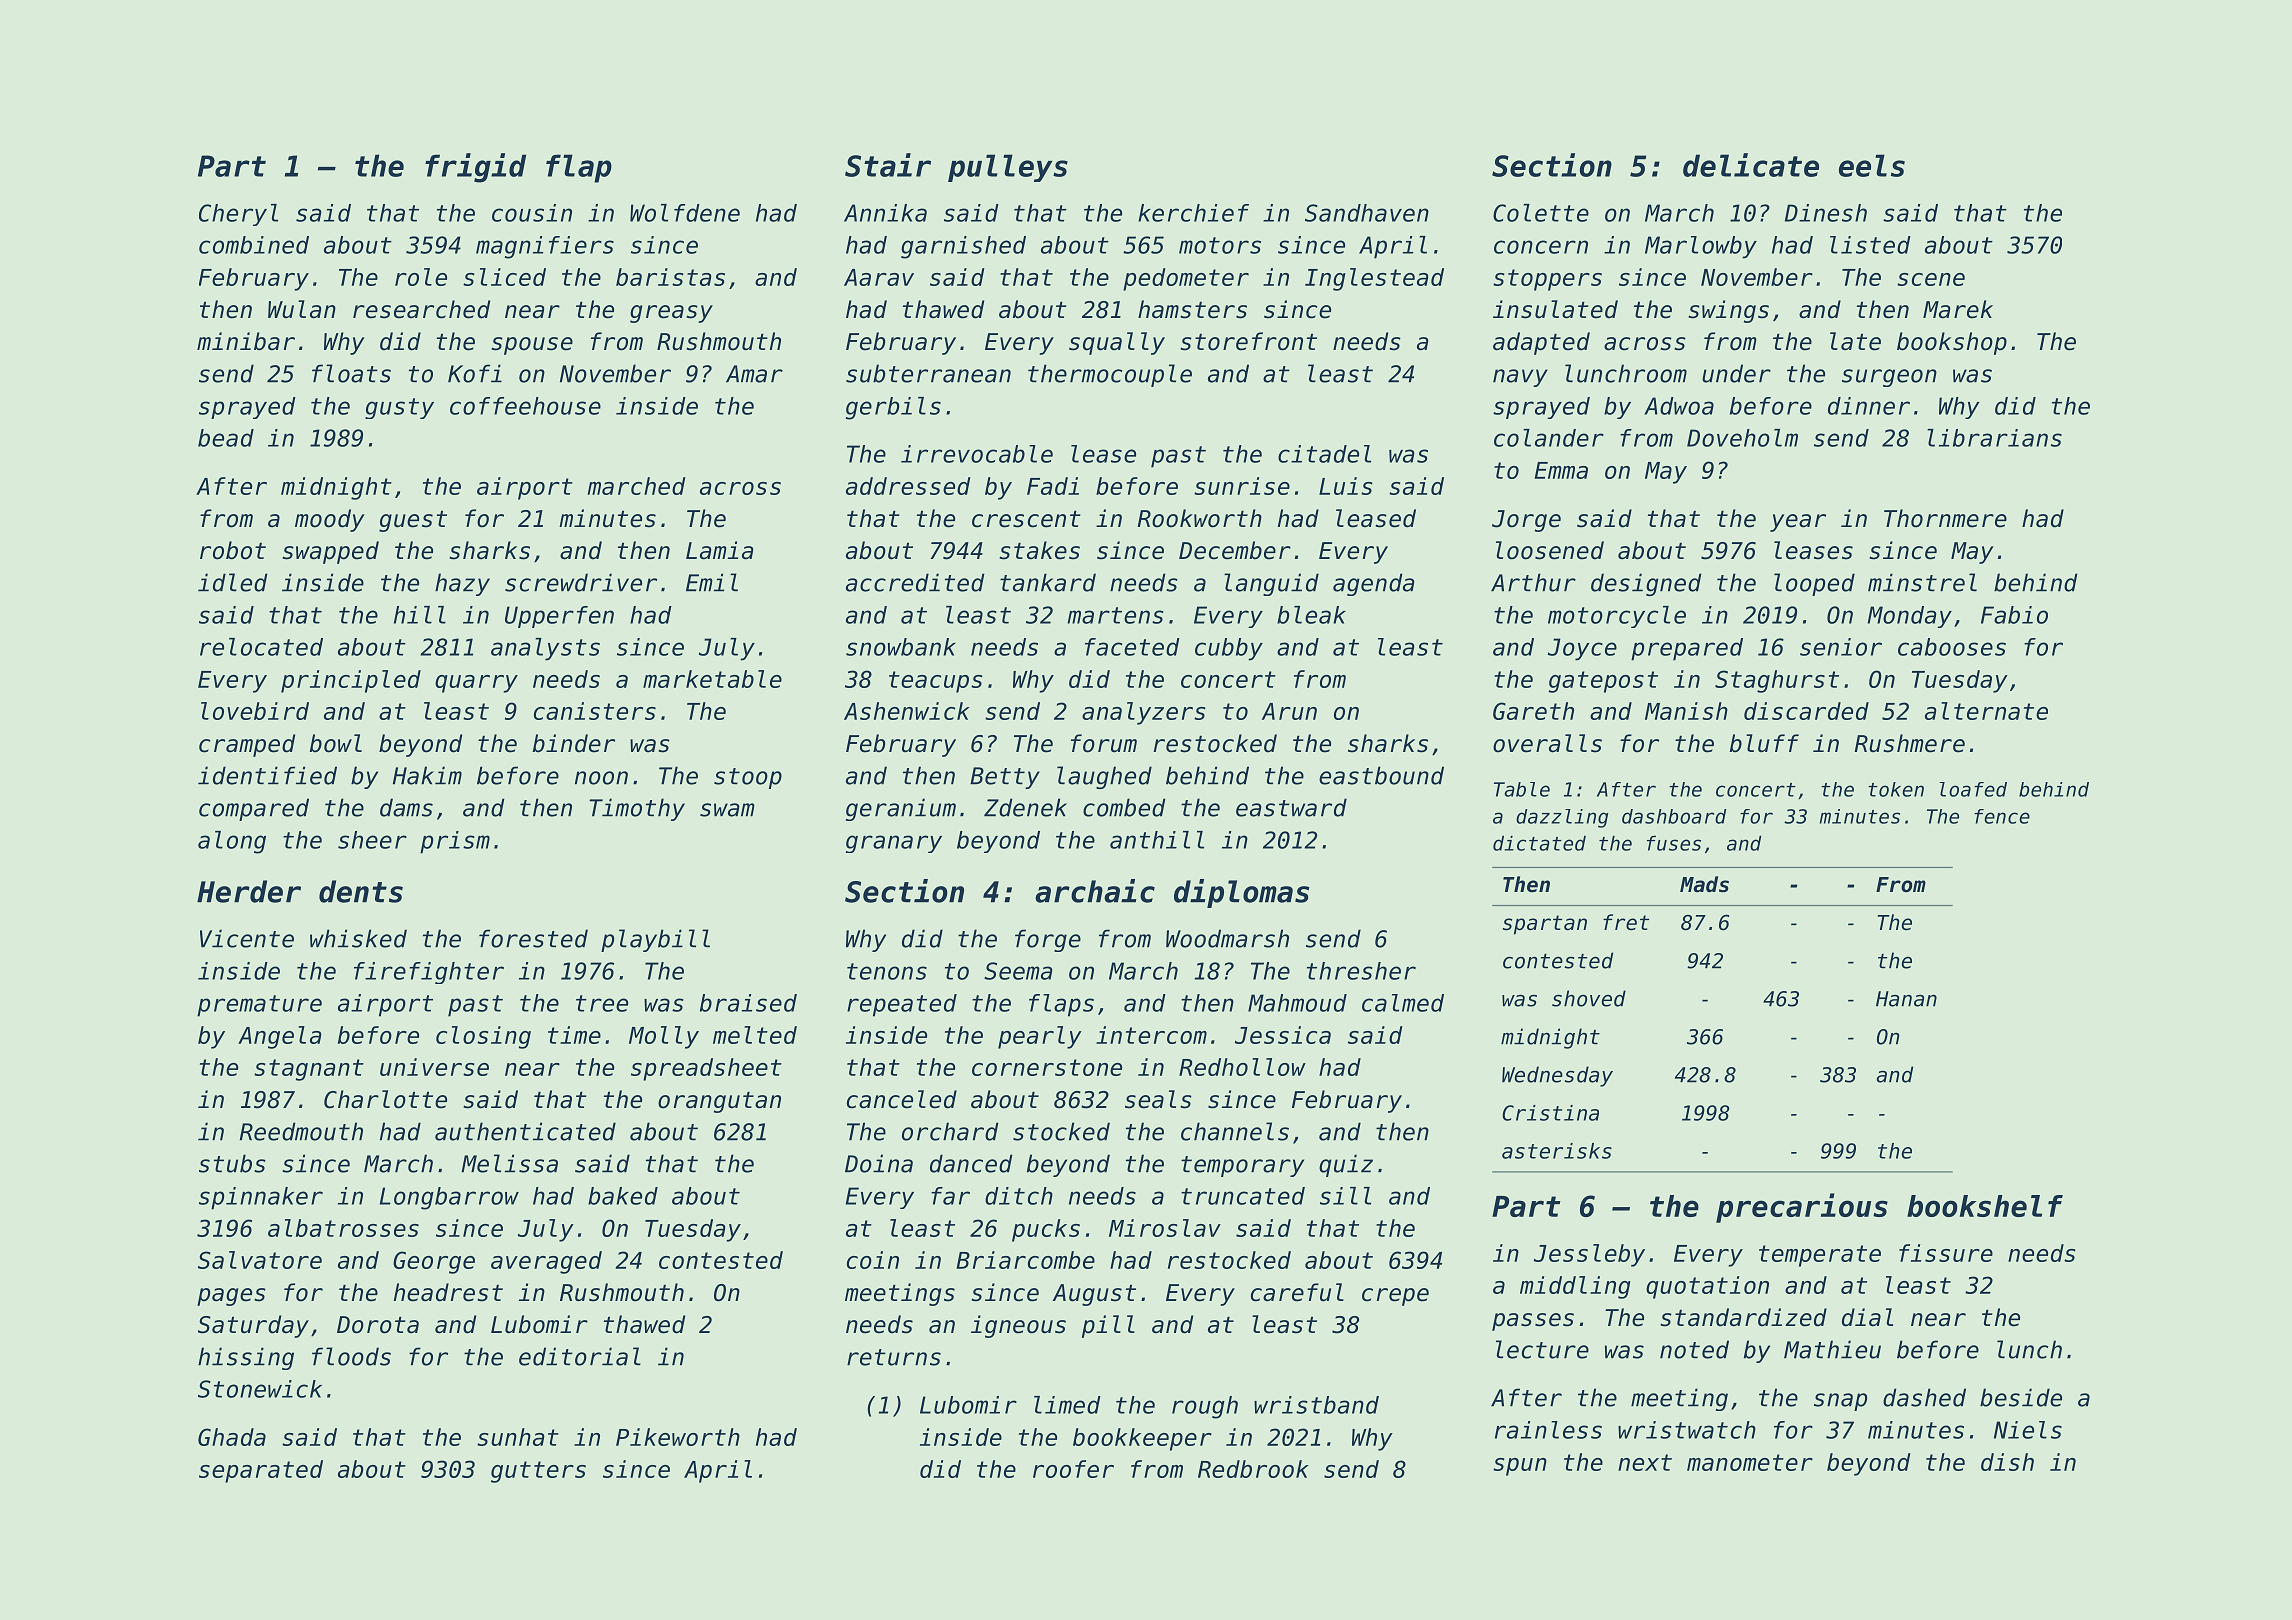 The image size is (2292, 1620). I want to click on Stonewick, so click(260, 1389).
